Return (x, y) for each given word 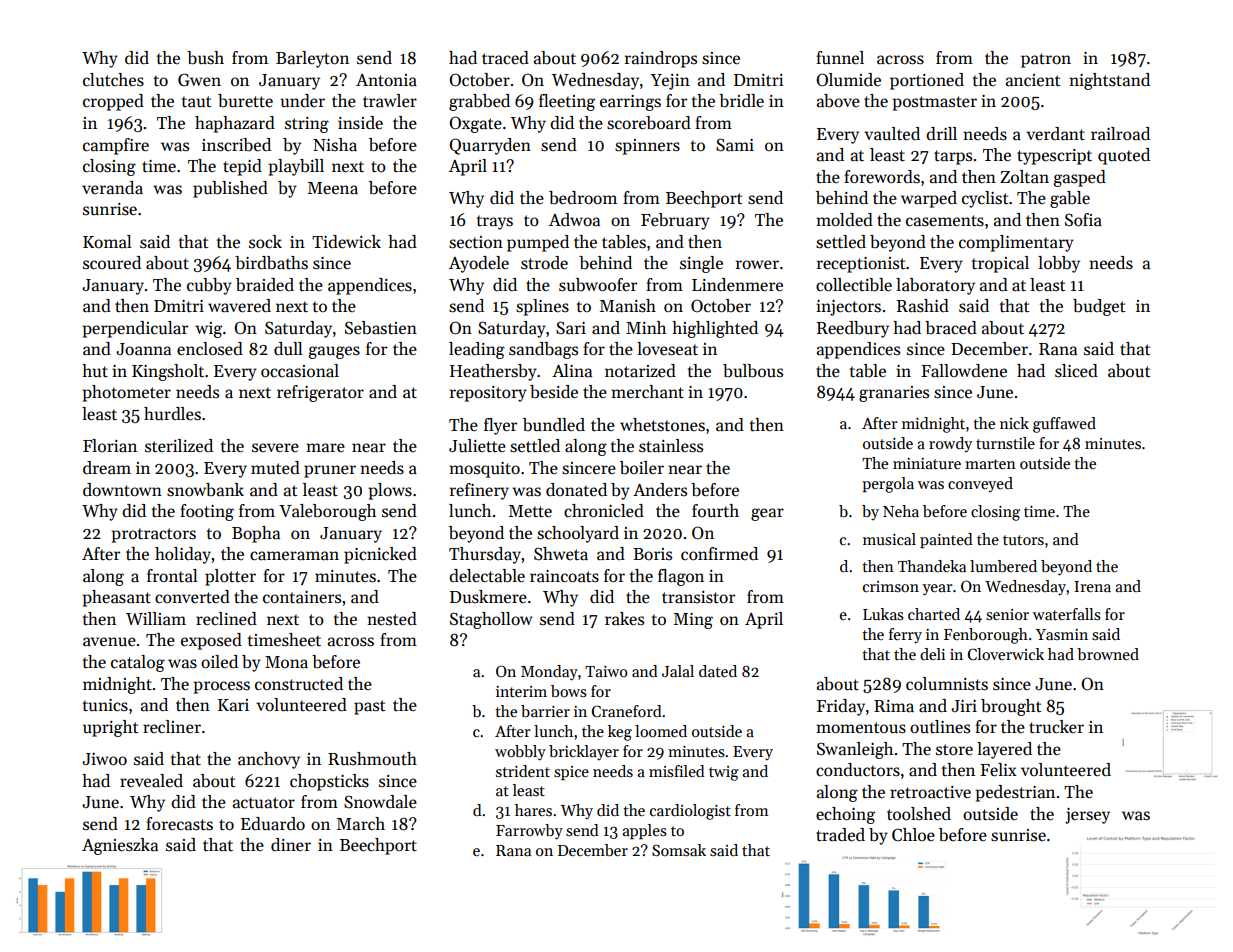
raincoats (564, 576)
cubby (209, 286)
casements (945, 221)
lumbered (1003, 566)
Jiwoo (104, 759)
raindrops (661, 59)
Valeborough (327, 512)
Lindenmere (737, 285)
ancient (1033, 80)
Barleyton (312, 59)
